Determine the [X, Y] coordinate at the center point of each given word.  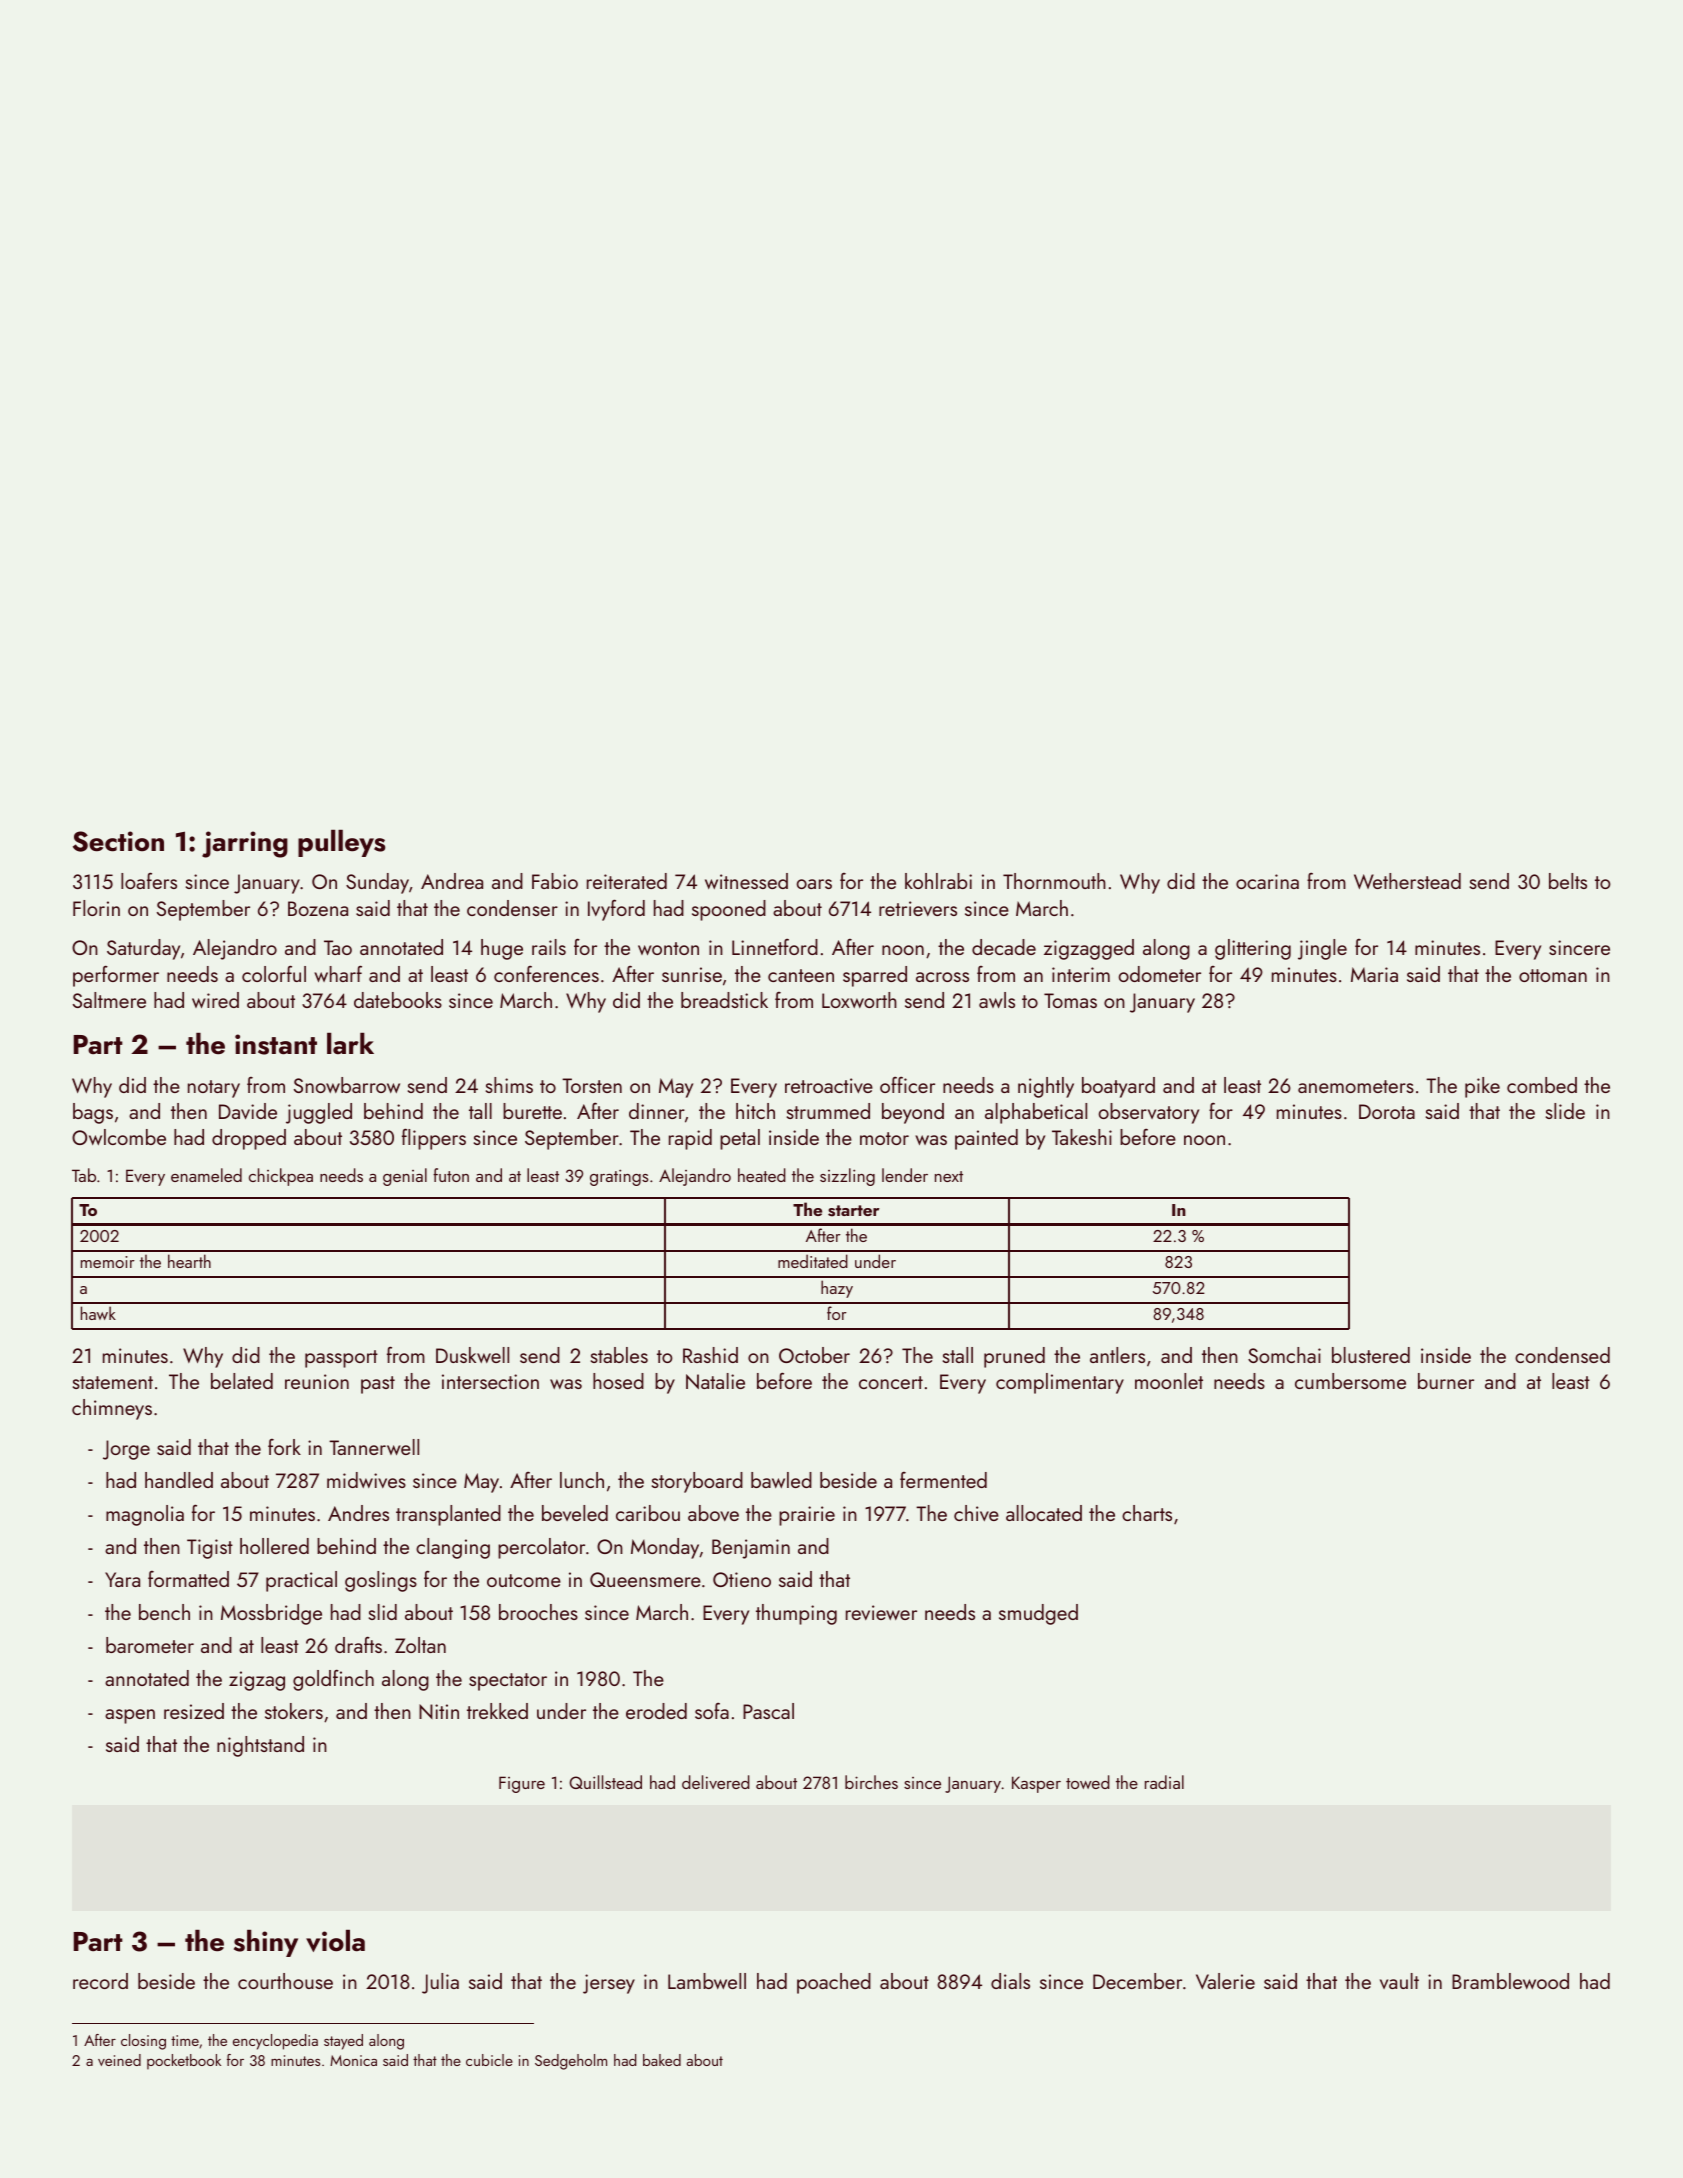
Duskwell [472, 1355]
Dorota [1387, 1111]
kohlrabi [938, 881]
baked [662, 2060]
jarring [245, 844]
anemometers [1356, 1086]
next [949, 1176]
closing [143, 2042]
